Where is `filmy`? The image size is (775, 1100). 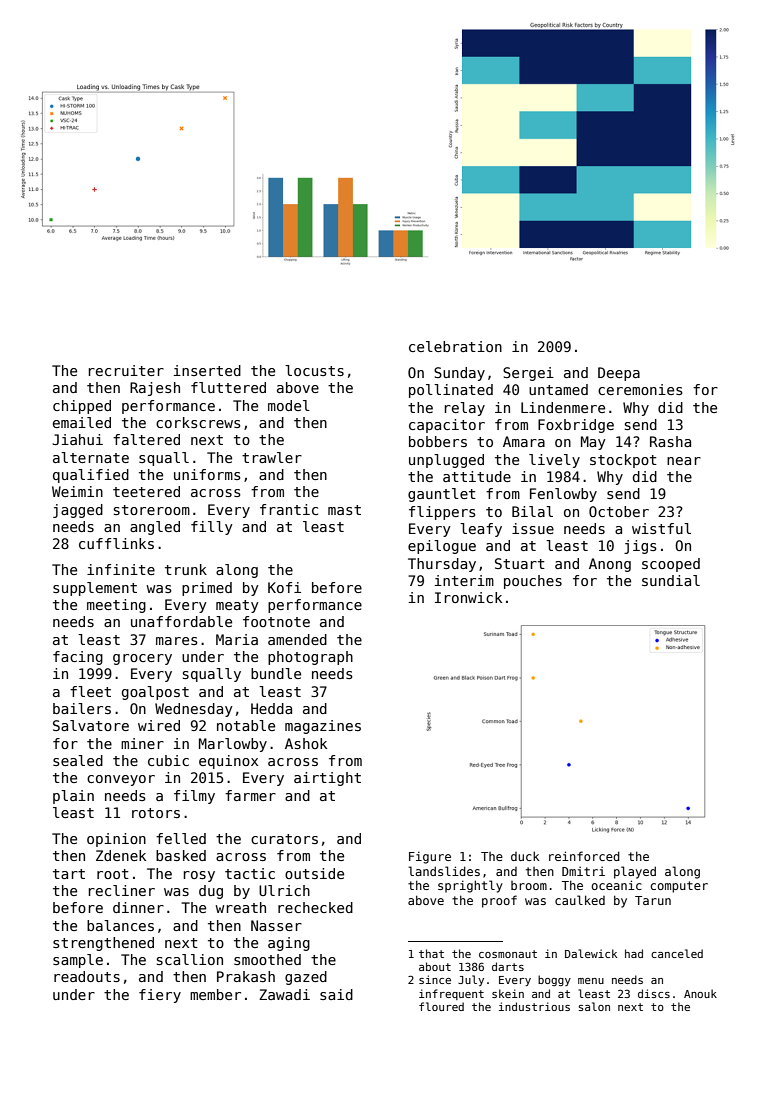 filmy is located at coordinates (194, 797).
